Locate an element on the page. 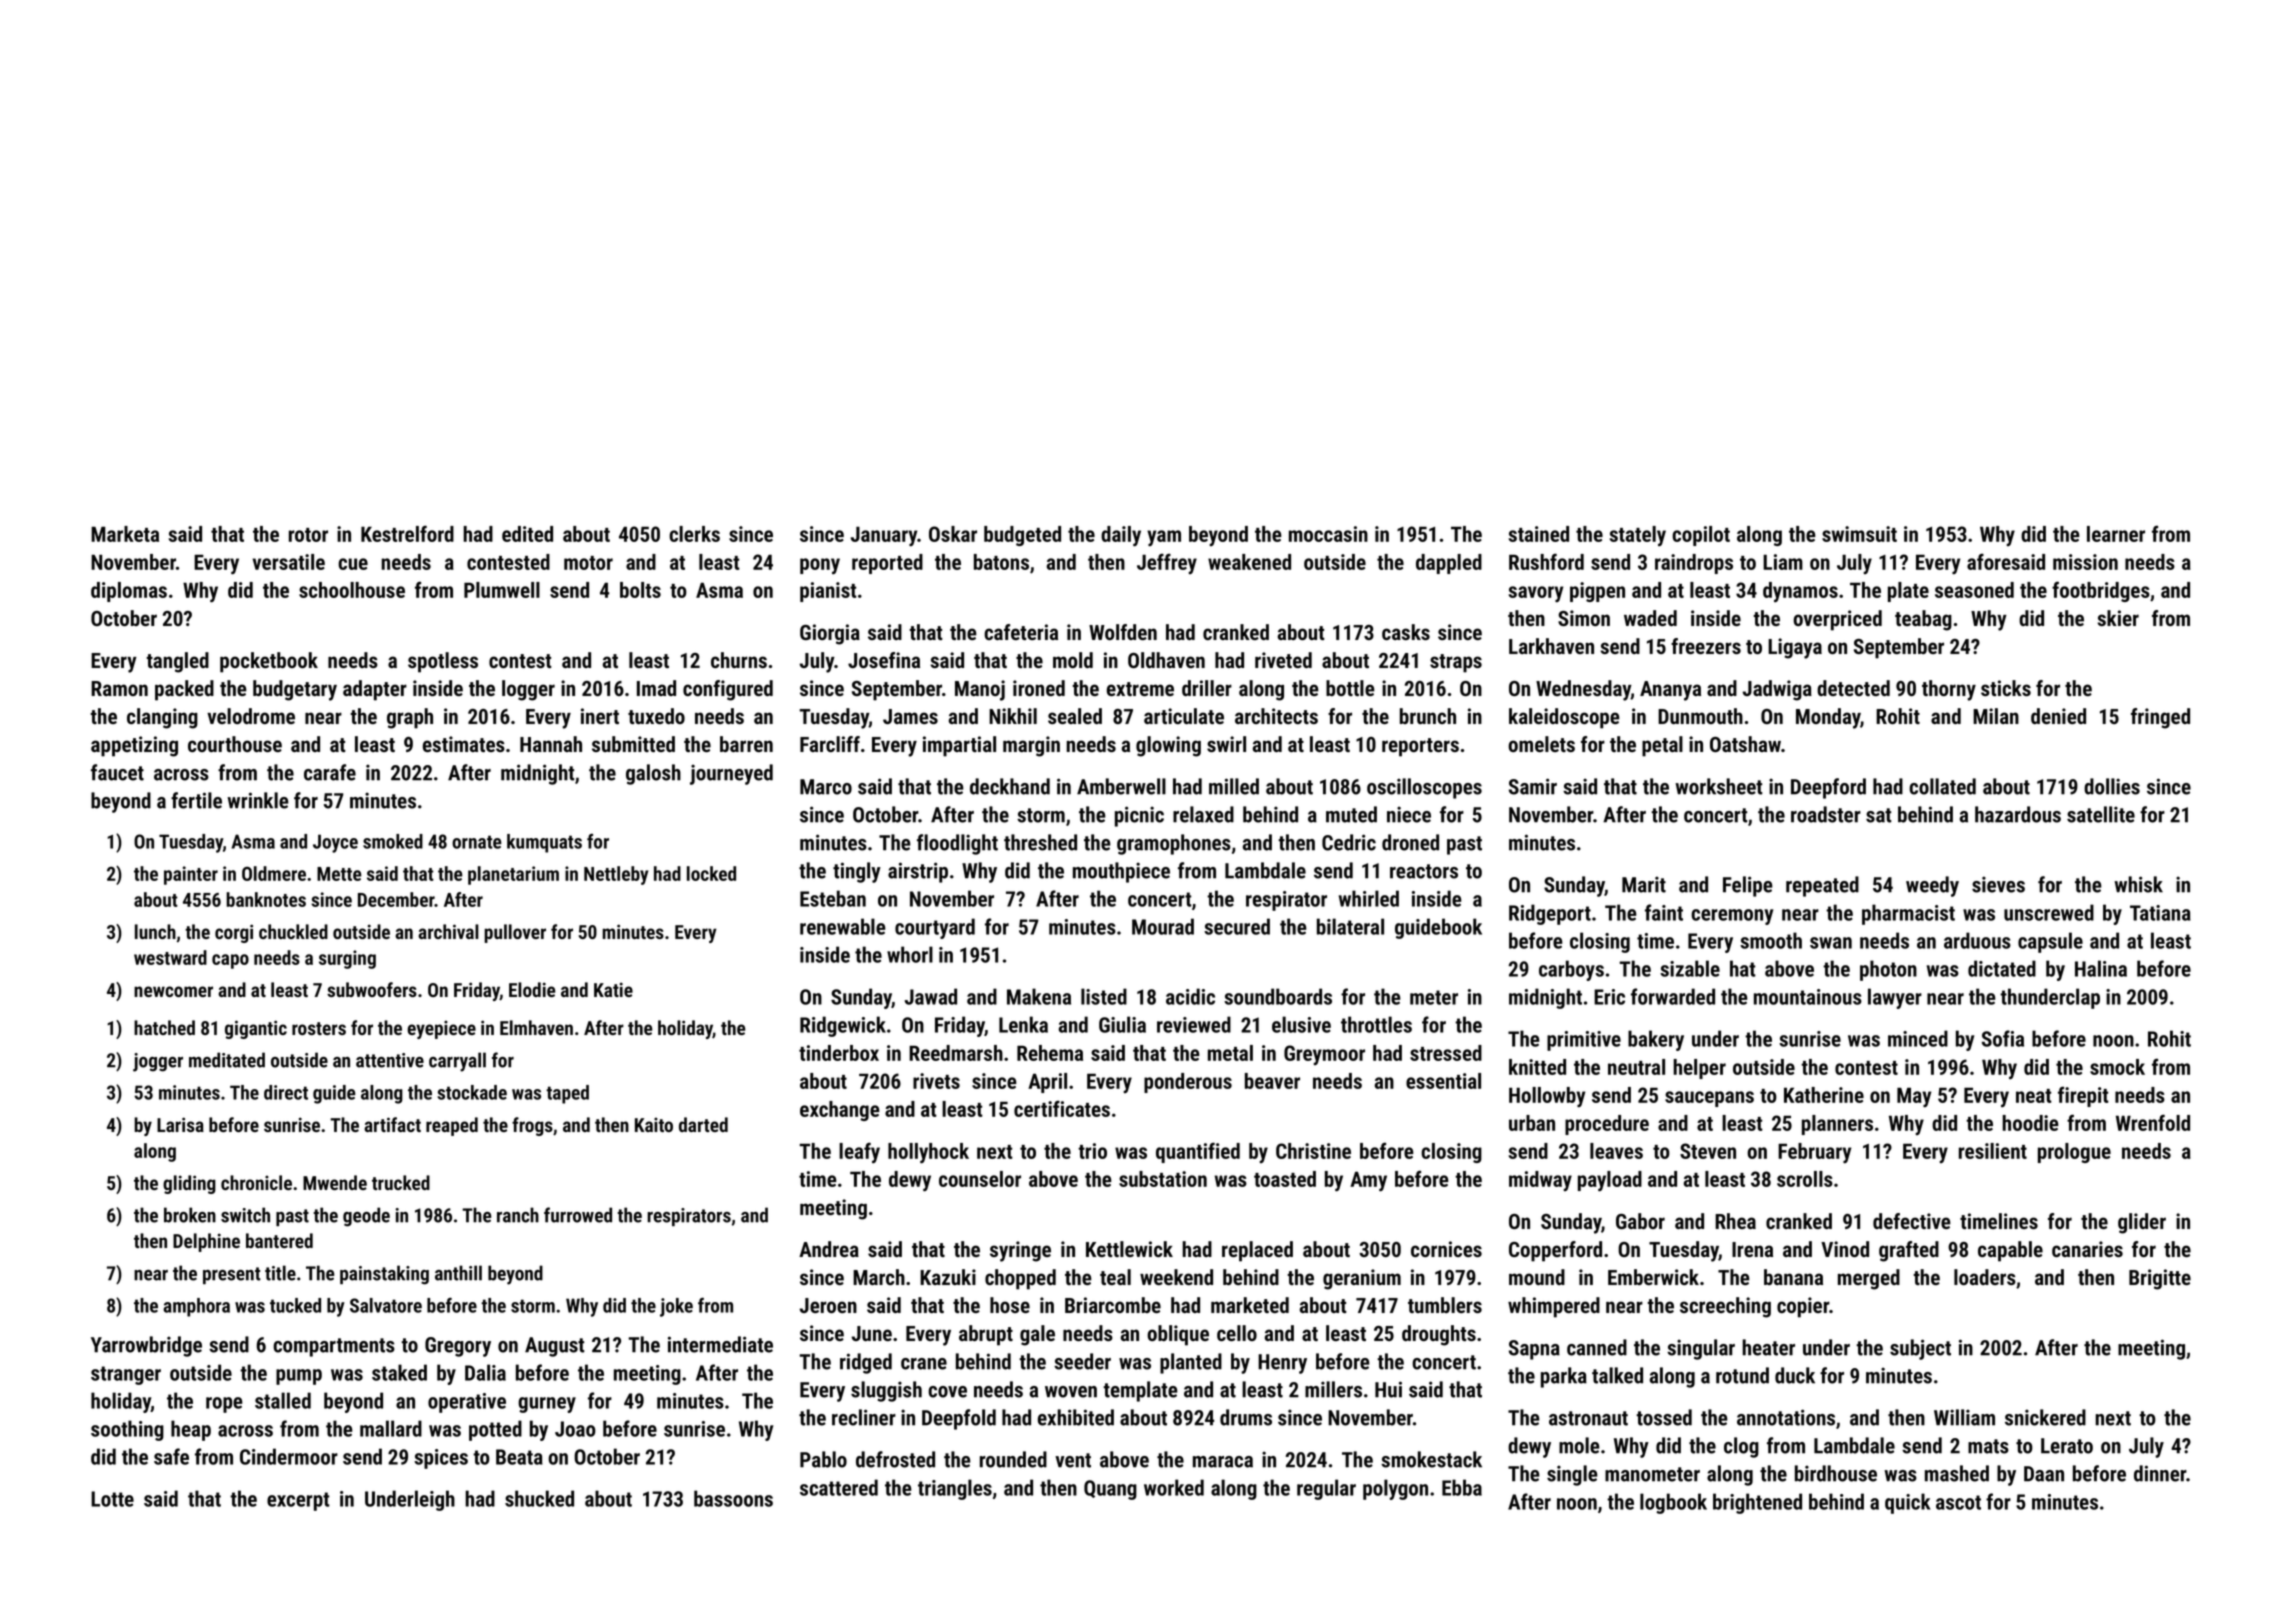 The image size is (2282, 1614). cafeteria is located at coordinates (1021, 632).
